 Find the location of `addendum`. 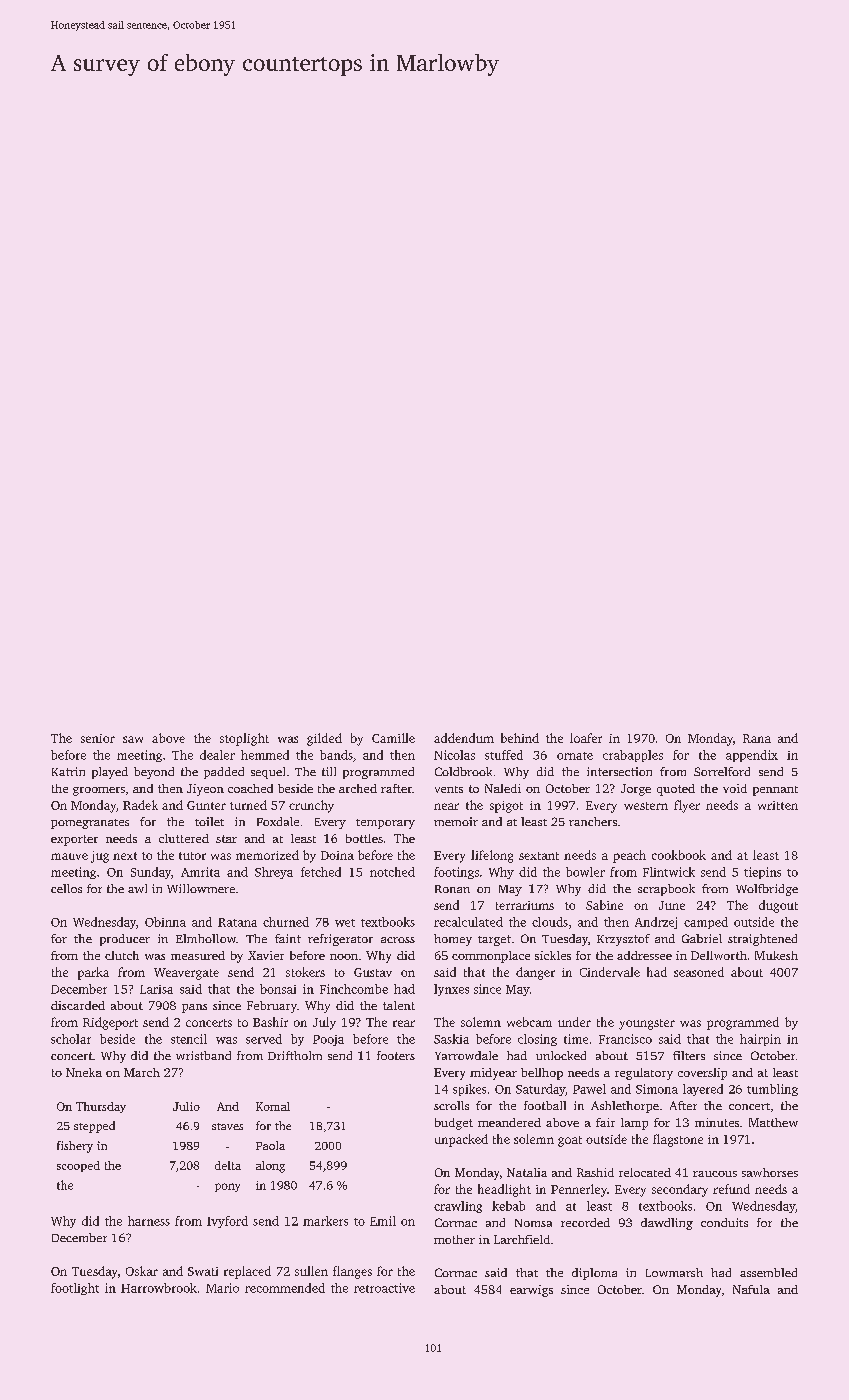

addendum is located at coordinates (464, 738).
